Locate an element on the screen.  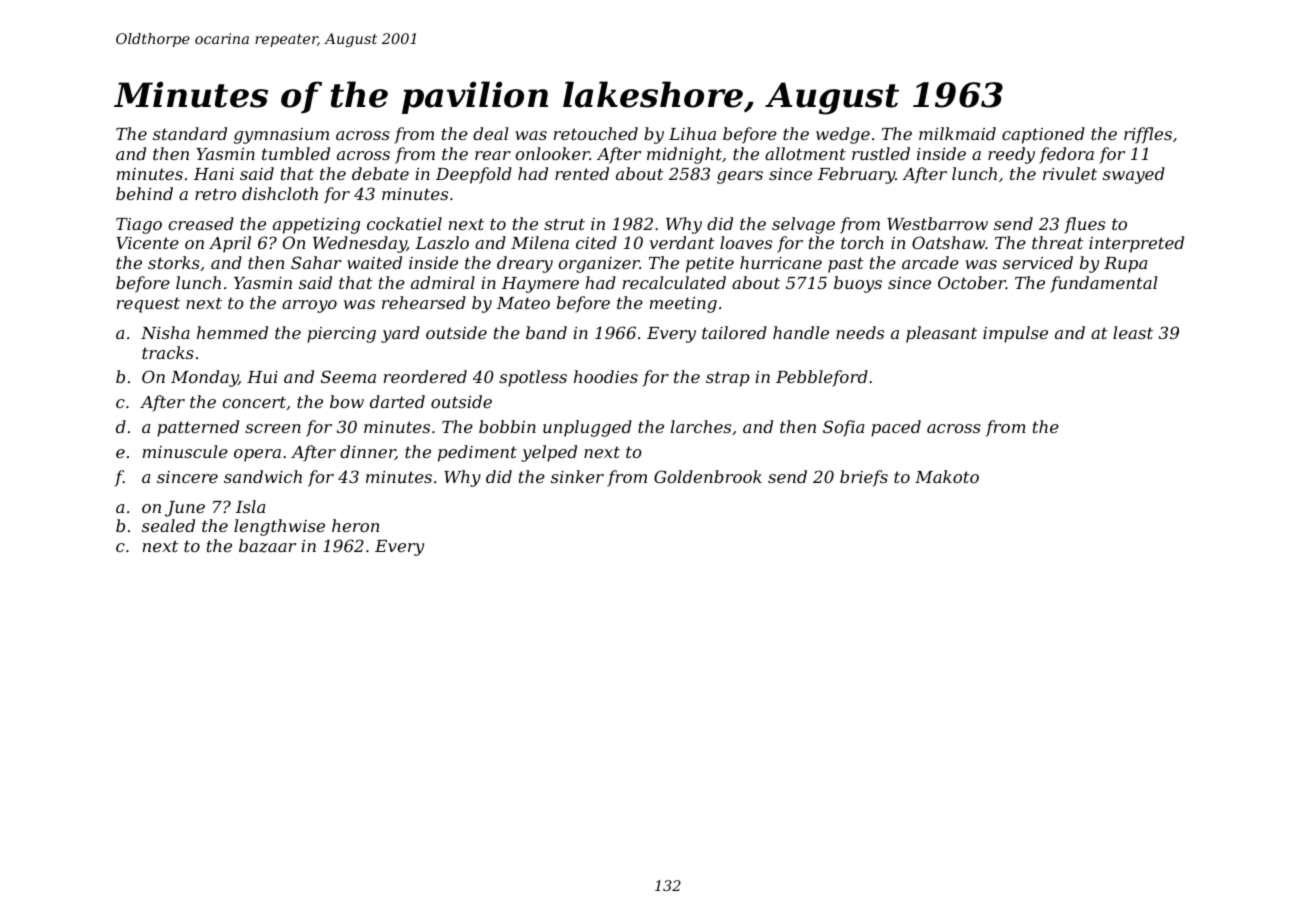
meeting is located at coordinates (683, 305).
